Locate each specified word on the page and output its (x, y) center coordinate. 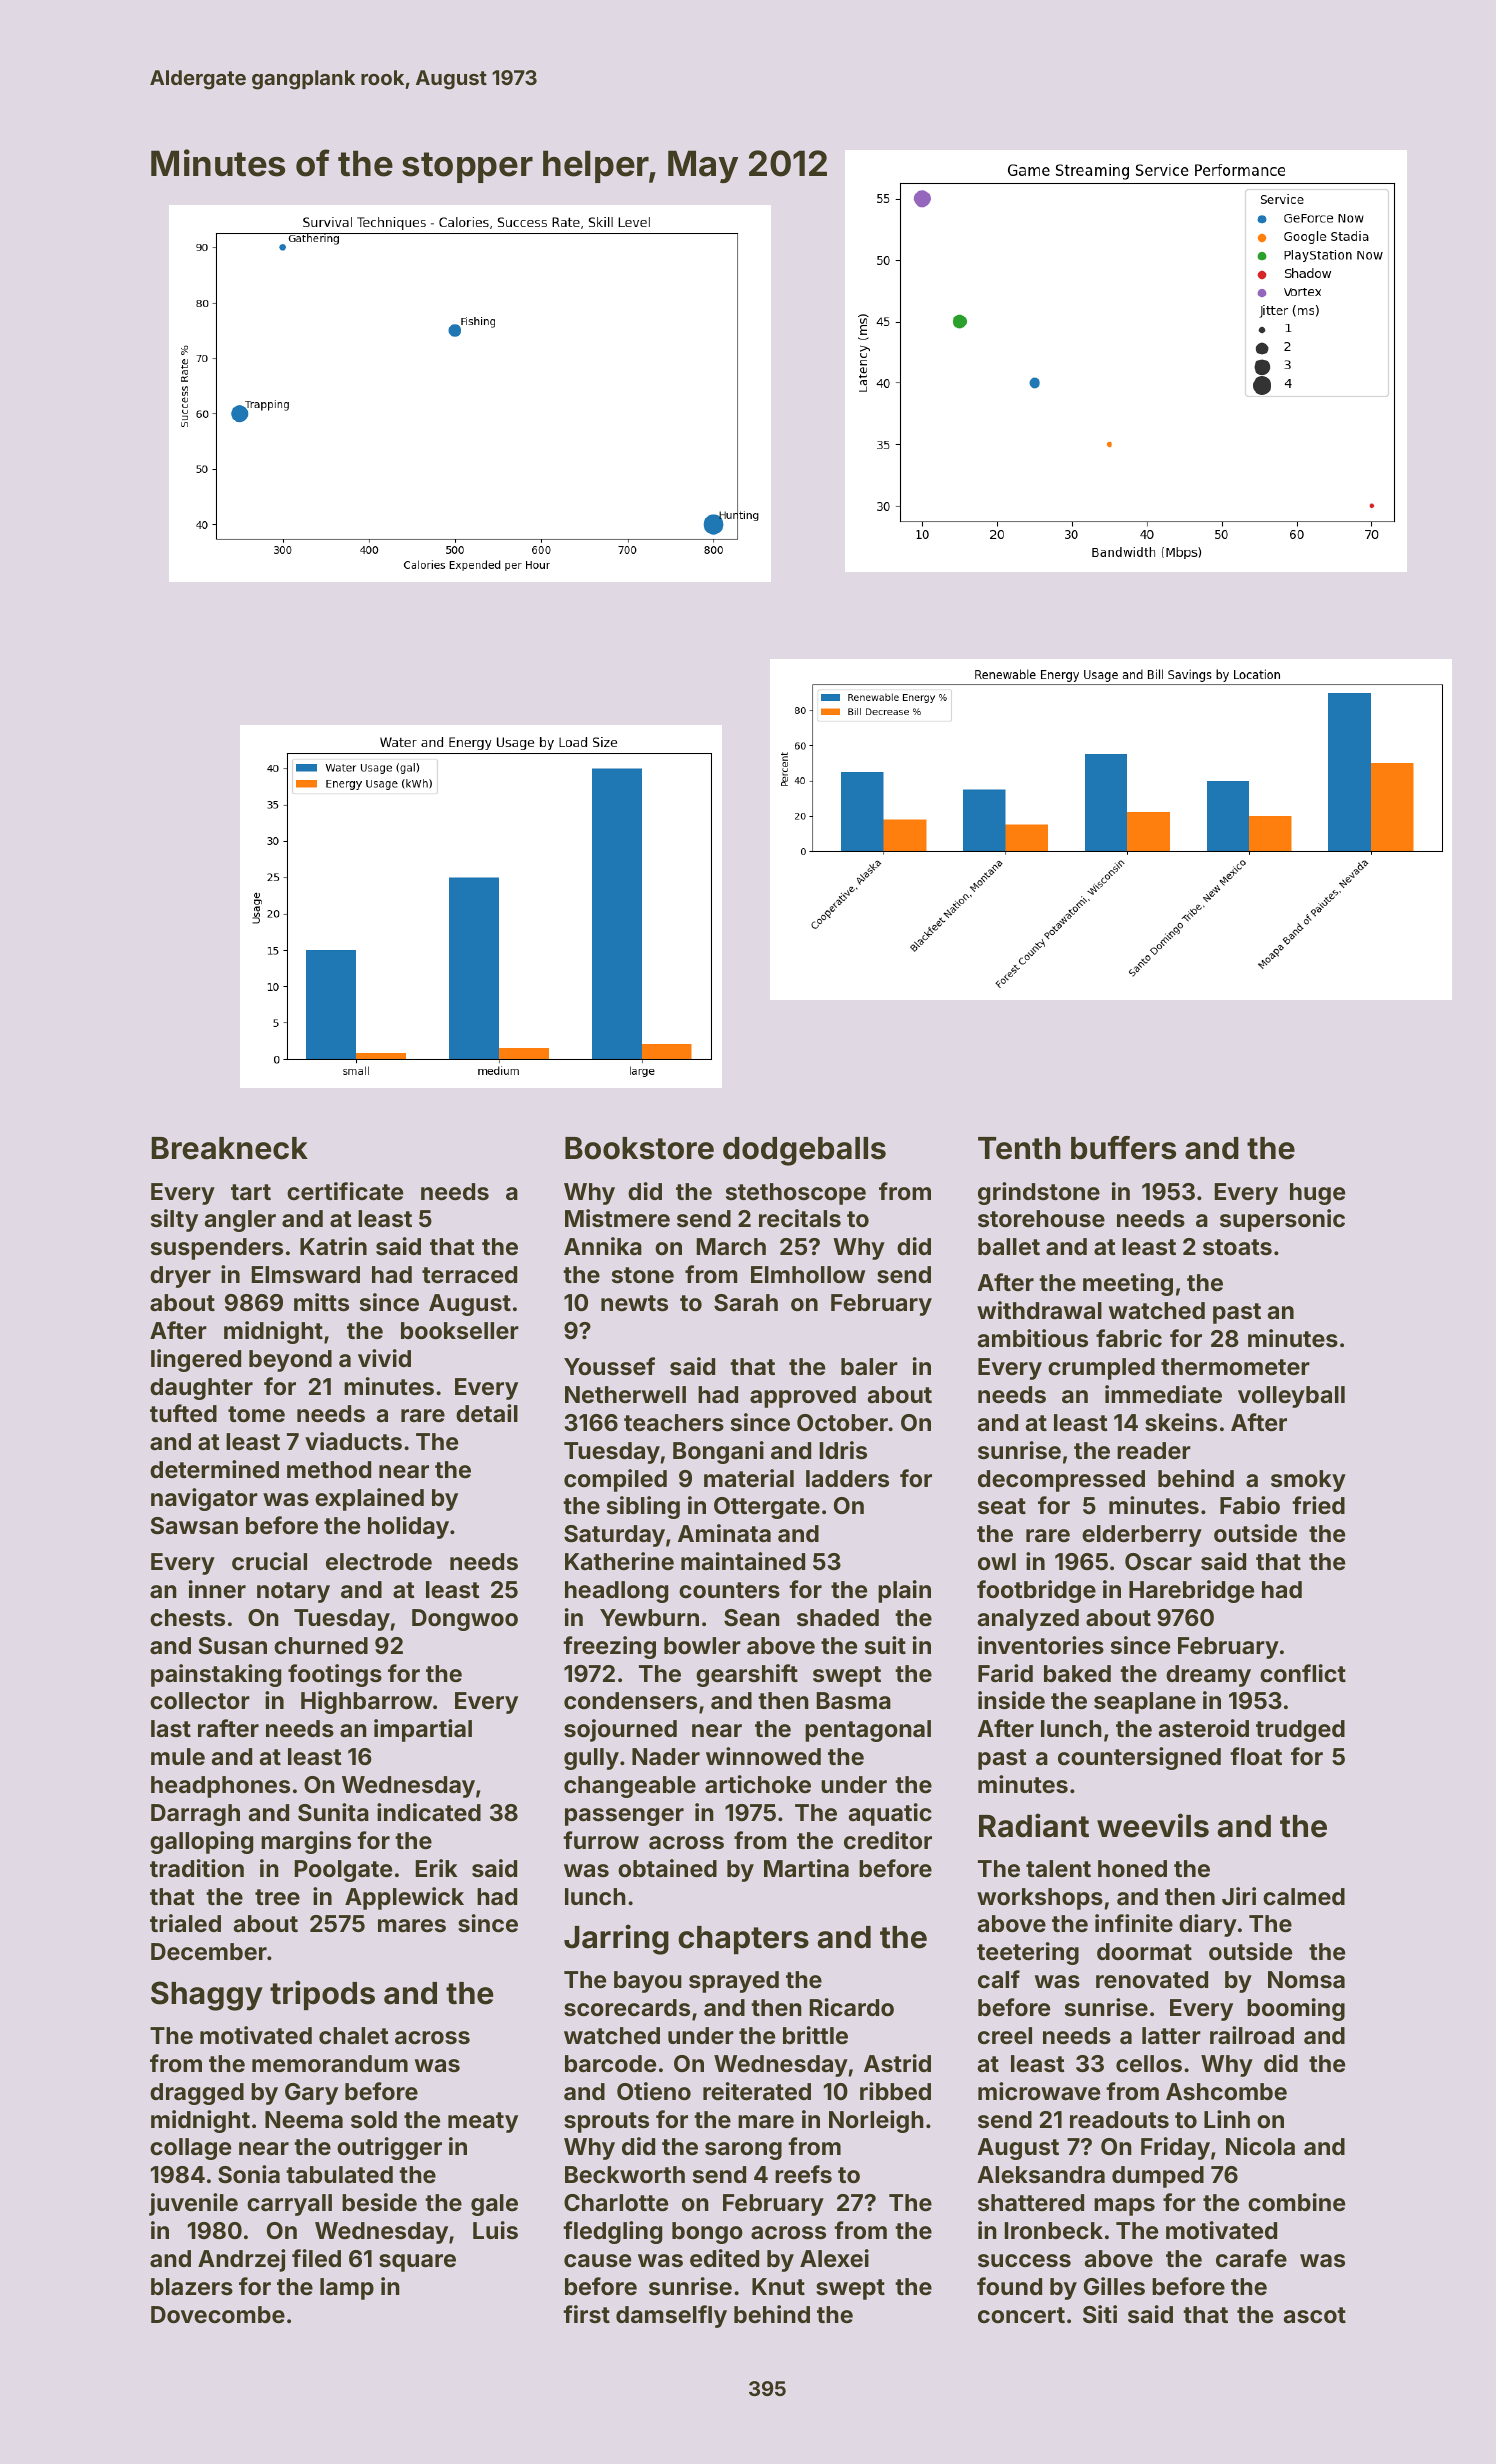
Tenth (1019, 1148)
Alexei (834, 2258)
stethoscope (796, 1194)
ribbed (895, 2091)
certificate (345, 1191)
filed (316, 2258)
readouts (1119, 2119)
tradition (197, 1868)
